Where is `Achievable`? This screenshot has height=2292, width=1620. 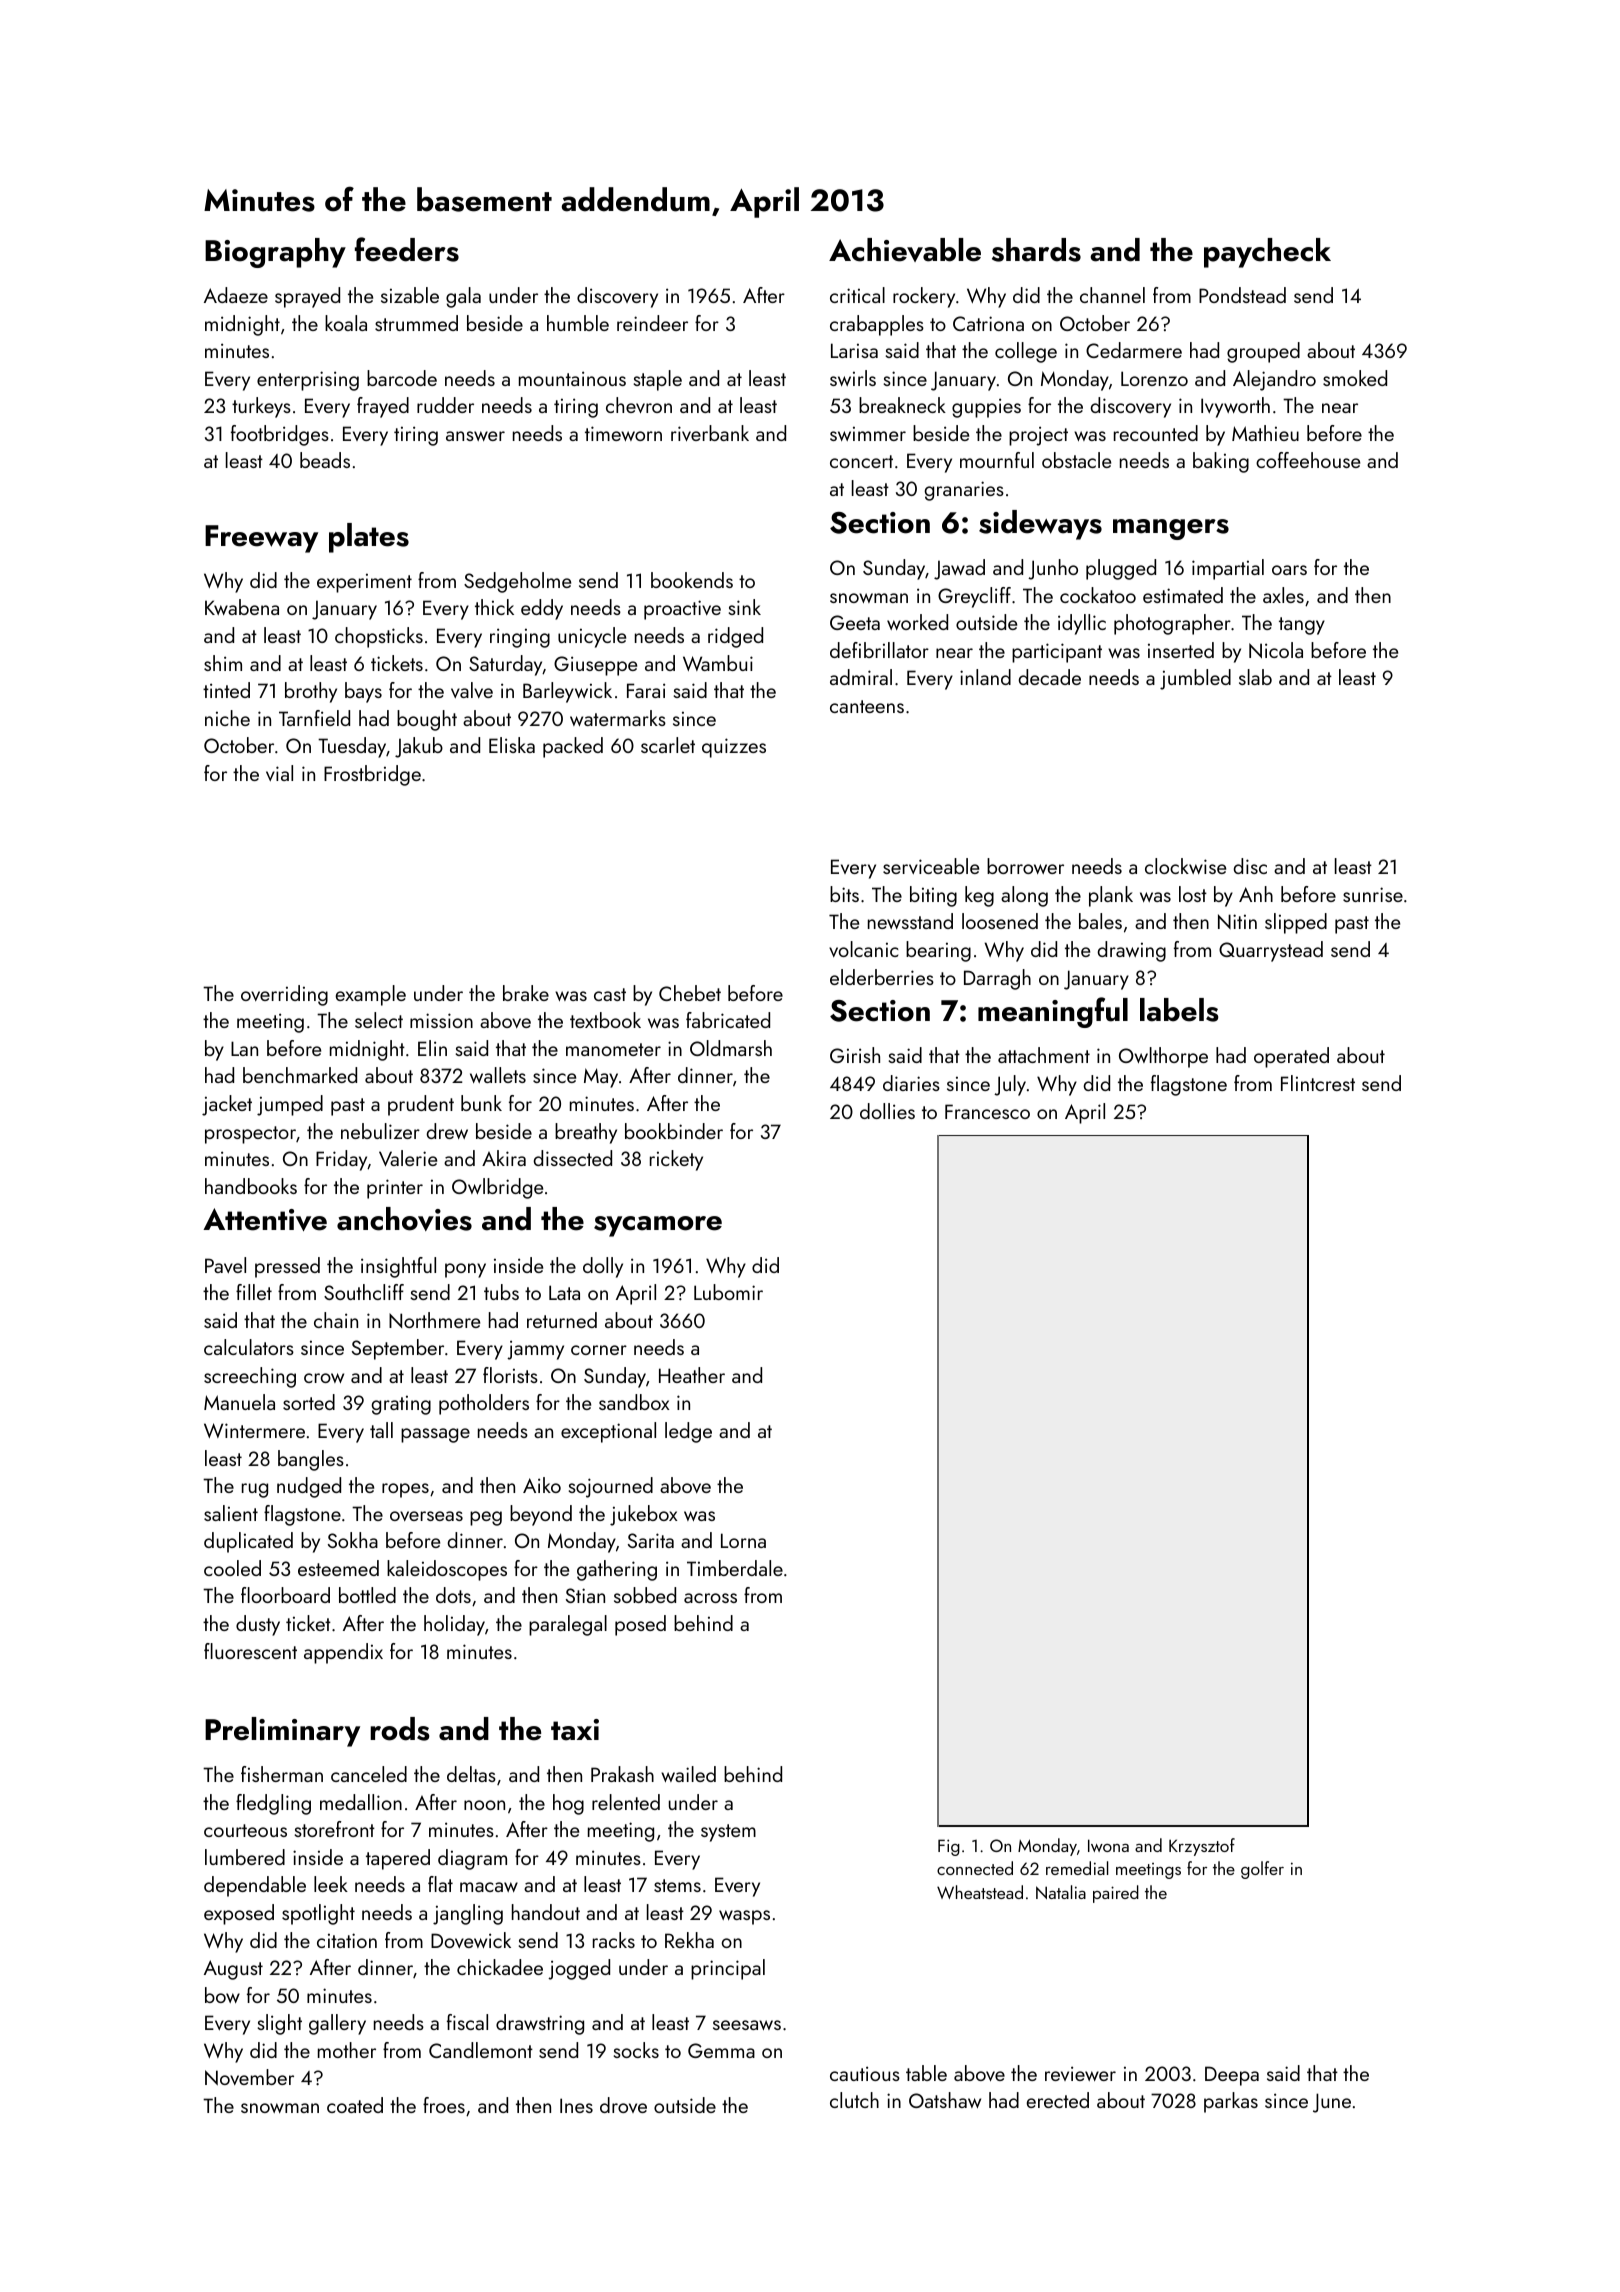 Achievable is located at coordinates (905, 250).
